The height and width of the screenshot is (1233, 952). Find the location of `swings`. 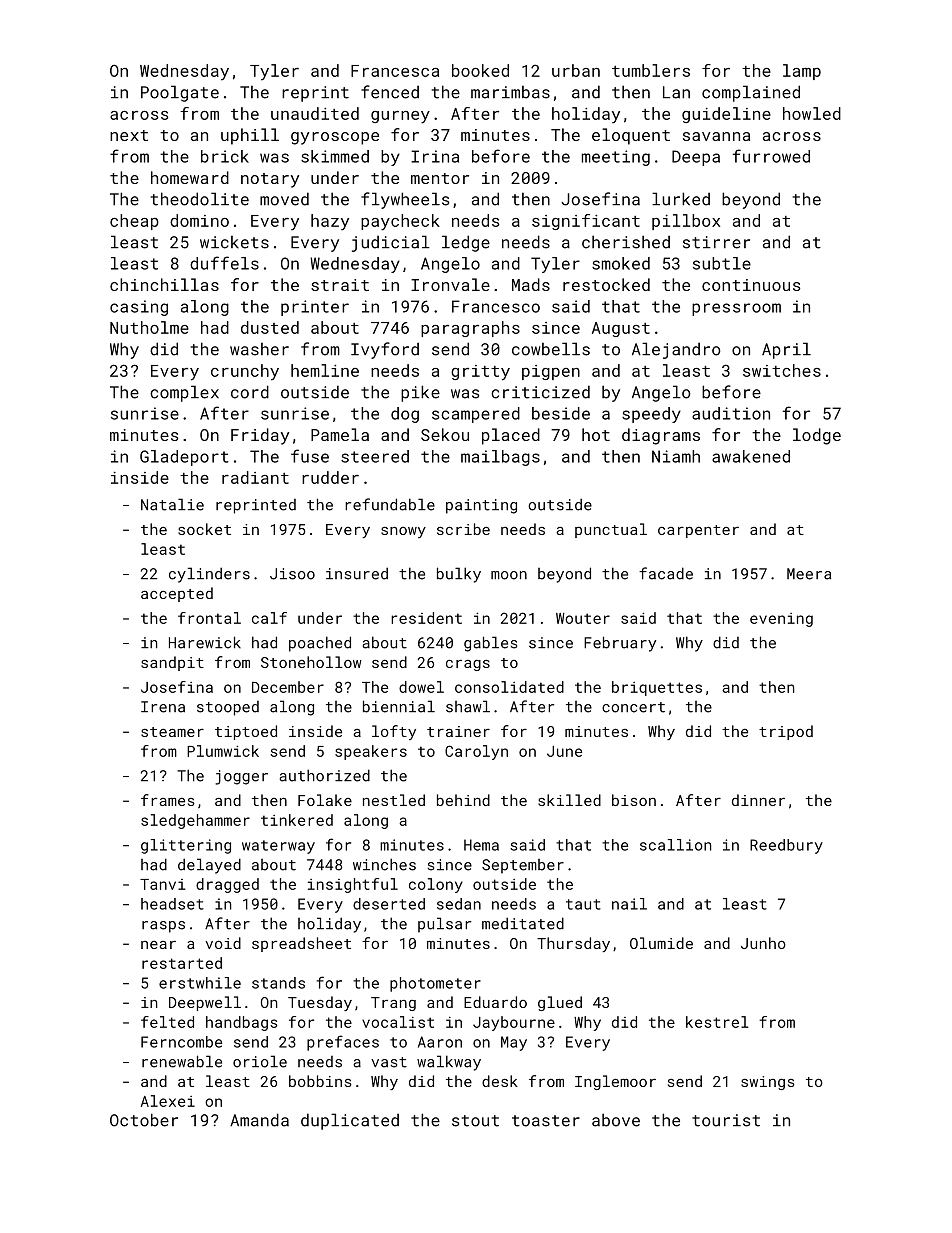

swings is located at coordinates (768, 1083).
